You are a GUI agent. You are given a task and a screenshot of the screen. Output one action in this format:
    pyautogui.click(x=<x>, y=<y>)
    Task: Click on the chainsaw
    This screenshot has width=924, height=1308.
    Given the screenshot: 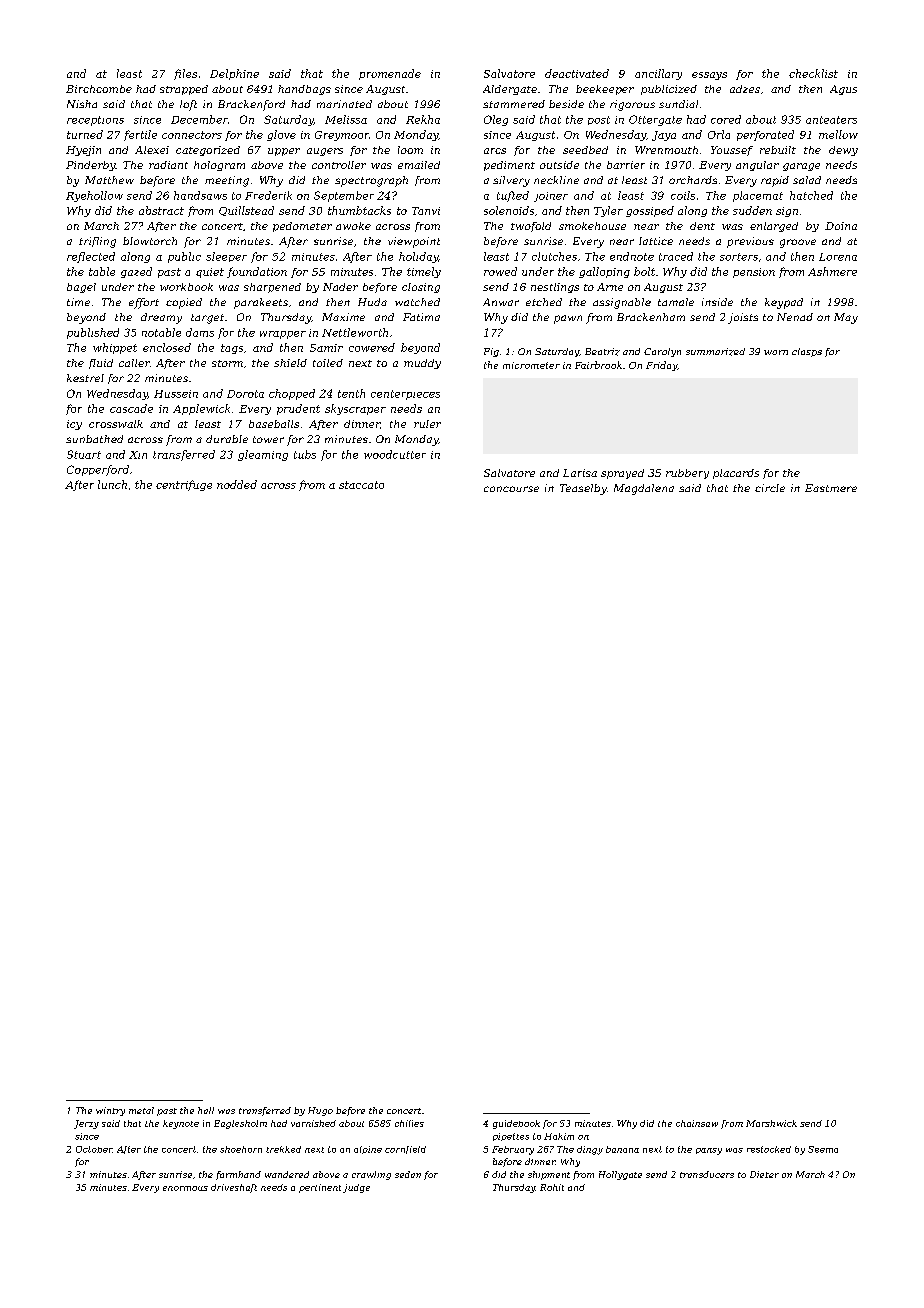 What is the action you would take?
    pyautogui.click(x=697, y=1123)
